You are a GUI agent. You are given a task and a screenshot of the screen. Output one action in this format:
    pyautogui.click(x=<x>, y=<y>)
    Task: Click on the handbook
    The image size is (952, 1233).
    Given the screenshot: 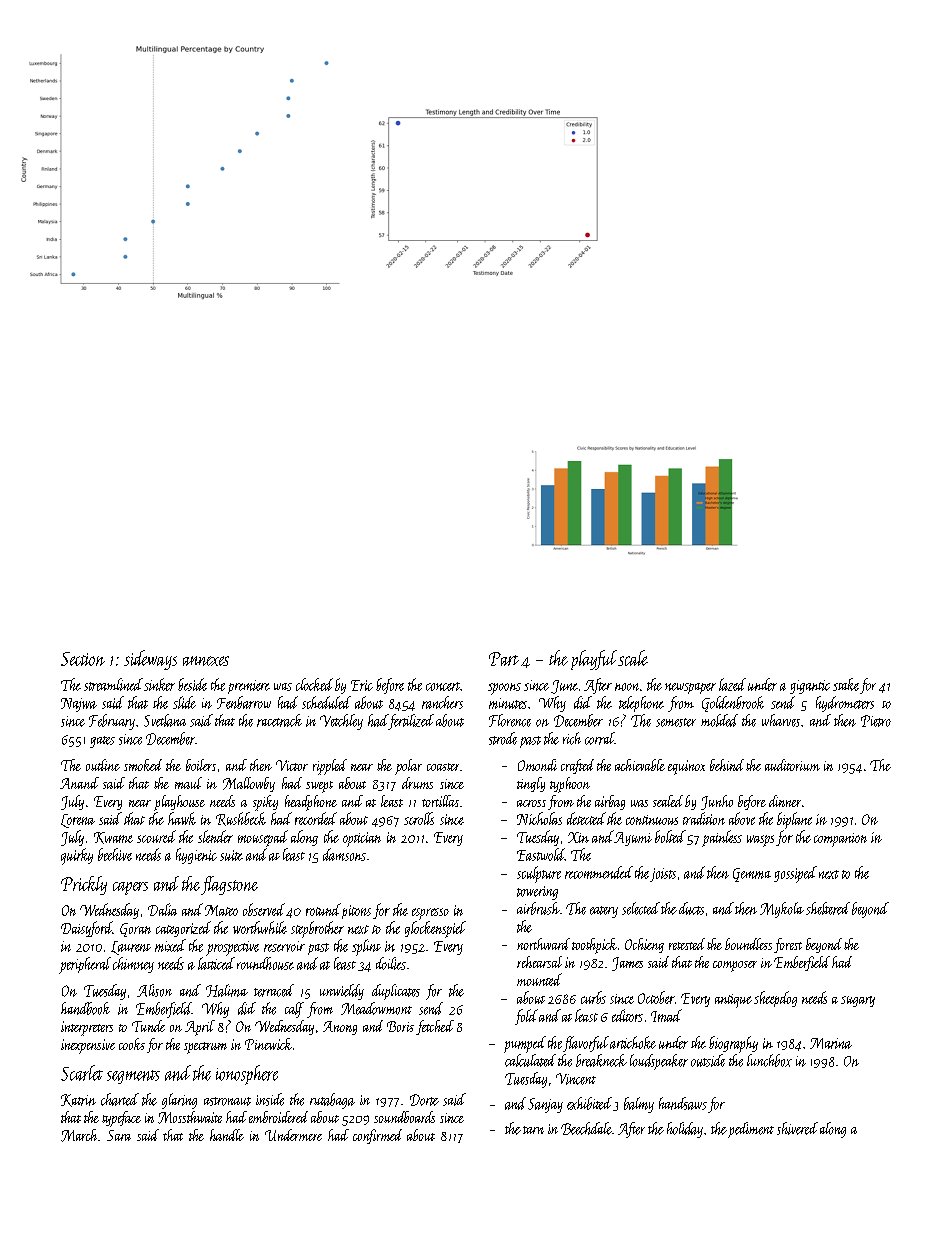 What is the action you would take?
    pyautogui.click(x=85, y=1008)
